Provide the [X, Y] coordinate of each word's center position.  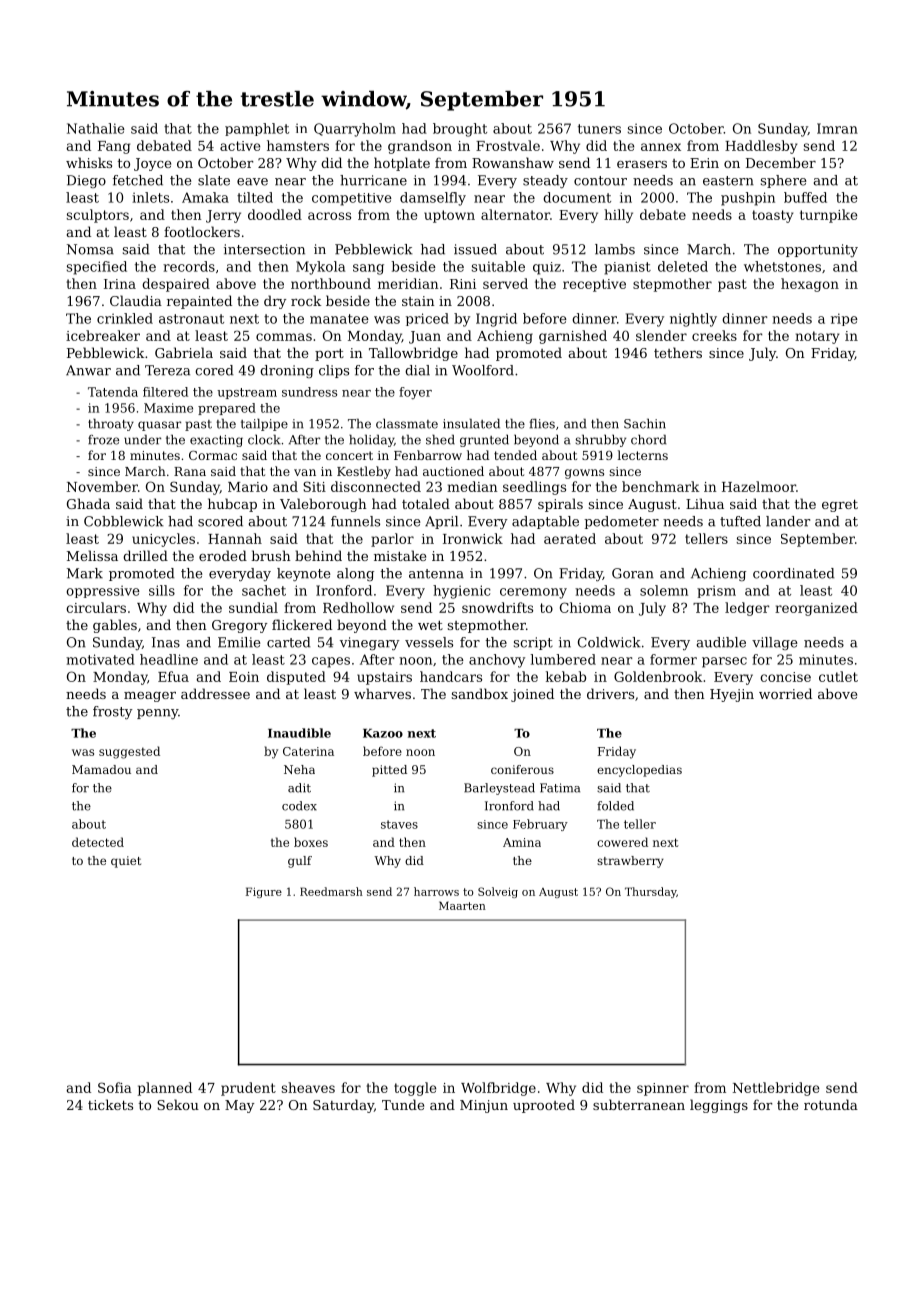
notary [817, 337]
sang [368, 269]
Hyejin [732, 695]
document [577, 197]
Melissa [92, 555]
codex [299, 806]
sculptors [98, 216]
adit [299, 788]
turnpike [828, 216]
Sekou [178, 1104]
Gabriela [184, 352]
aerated [570, 538]
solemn [664, 590]
